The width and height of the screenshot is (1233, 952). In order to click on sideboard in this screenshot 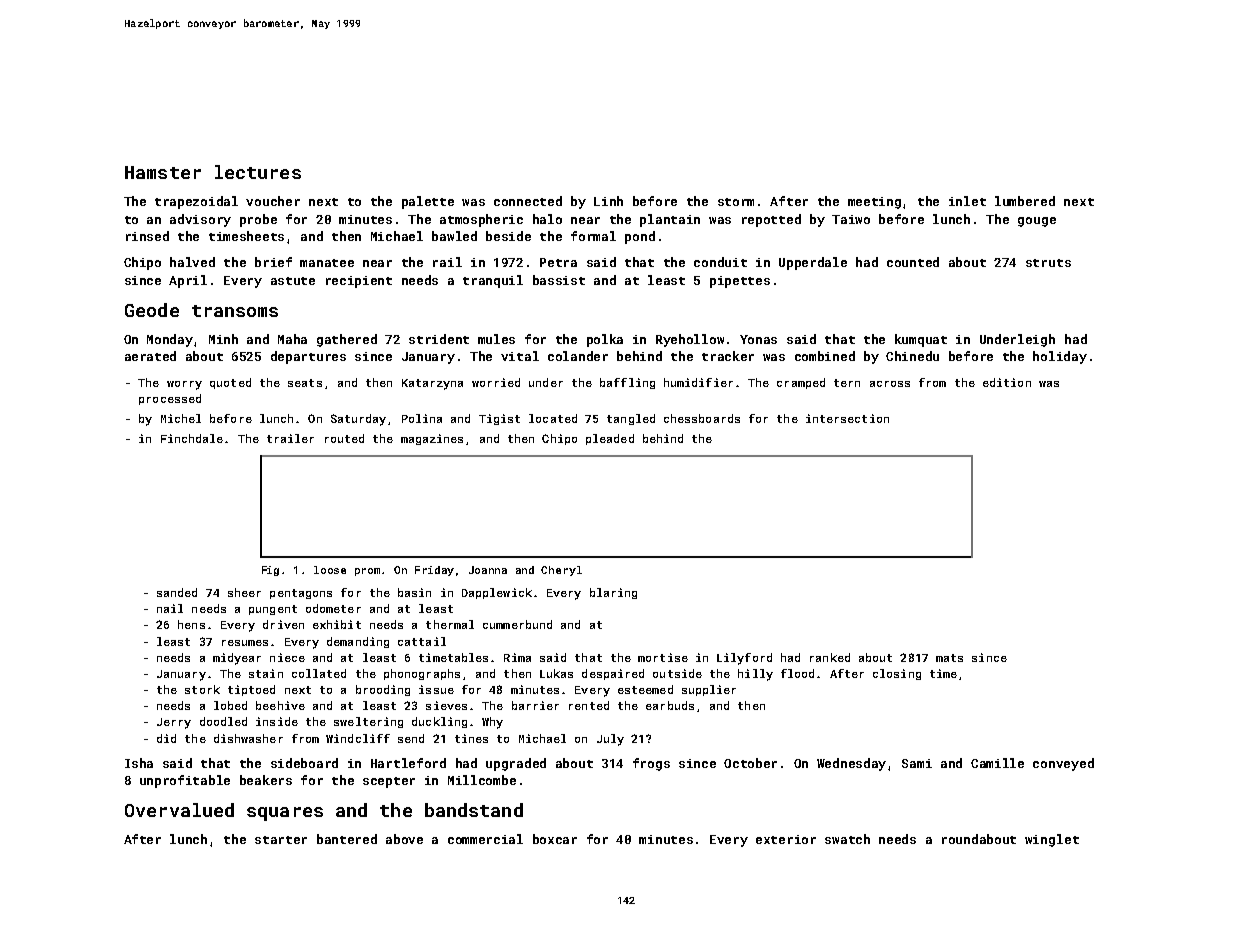, I will do `click(304, 763)`.
